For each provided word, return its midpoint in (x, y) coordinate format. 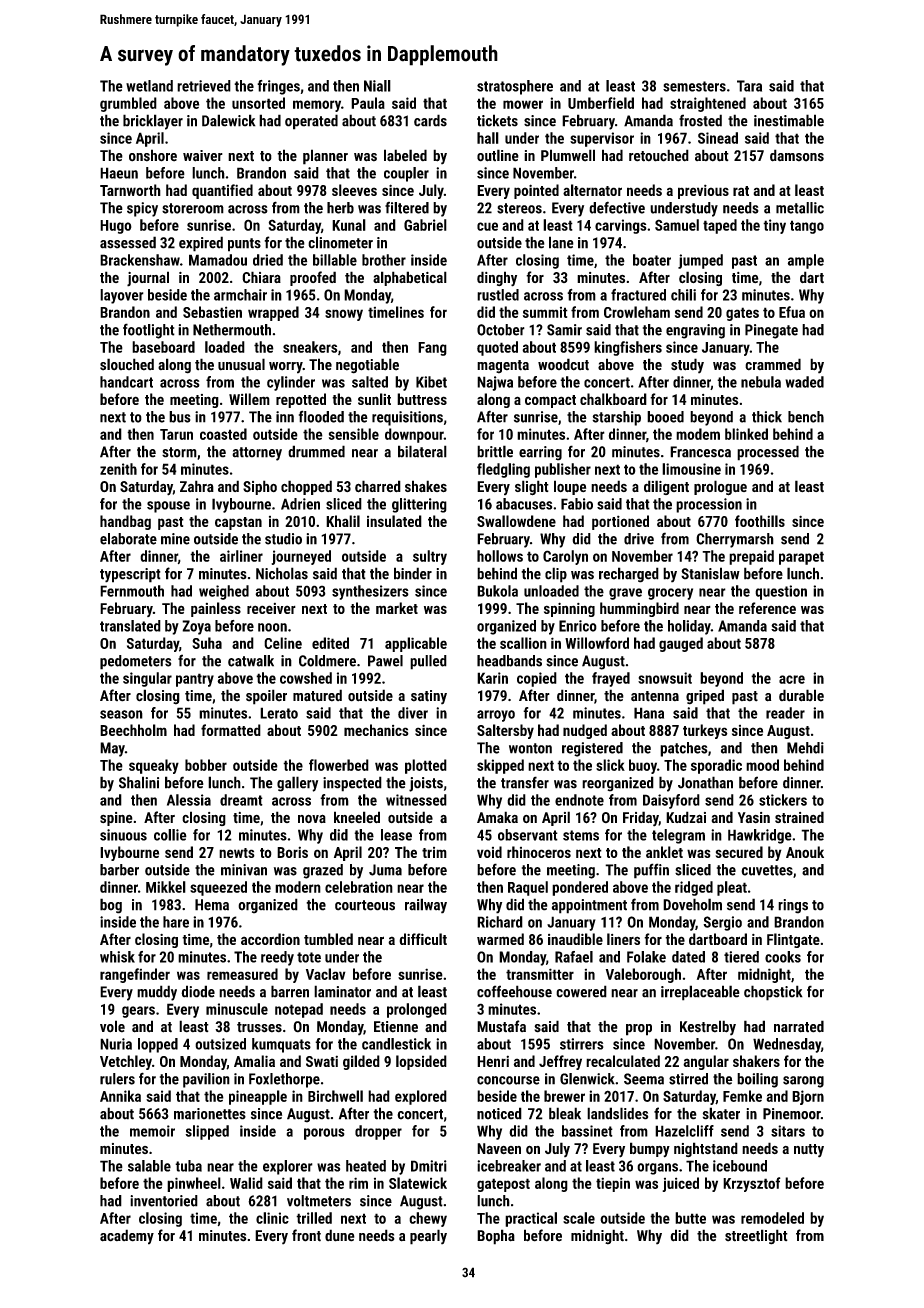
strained (799, 817)
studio (283, 539)
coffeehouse (514, 991)
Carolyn (565, 557)
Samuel (677, 225)
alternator (592, 190)
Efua (792, 312)
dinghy (497, 279)
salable (149, 1166)
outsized (220, 1044)
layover (122, 296)
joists (426, 784)
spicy (142, 209)
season (121, 714)
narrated (799, 1026)
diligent (666, 487)
